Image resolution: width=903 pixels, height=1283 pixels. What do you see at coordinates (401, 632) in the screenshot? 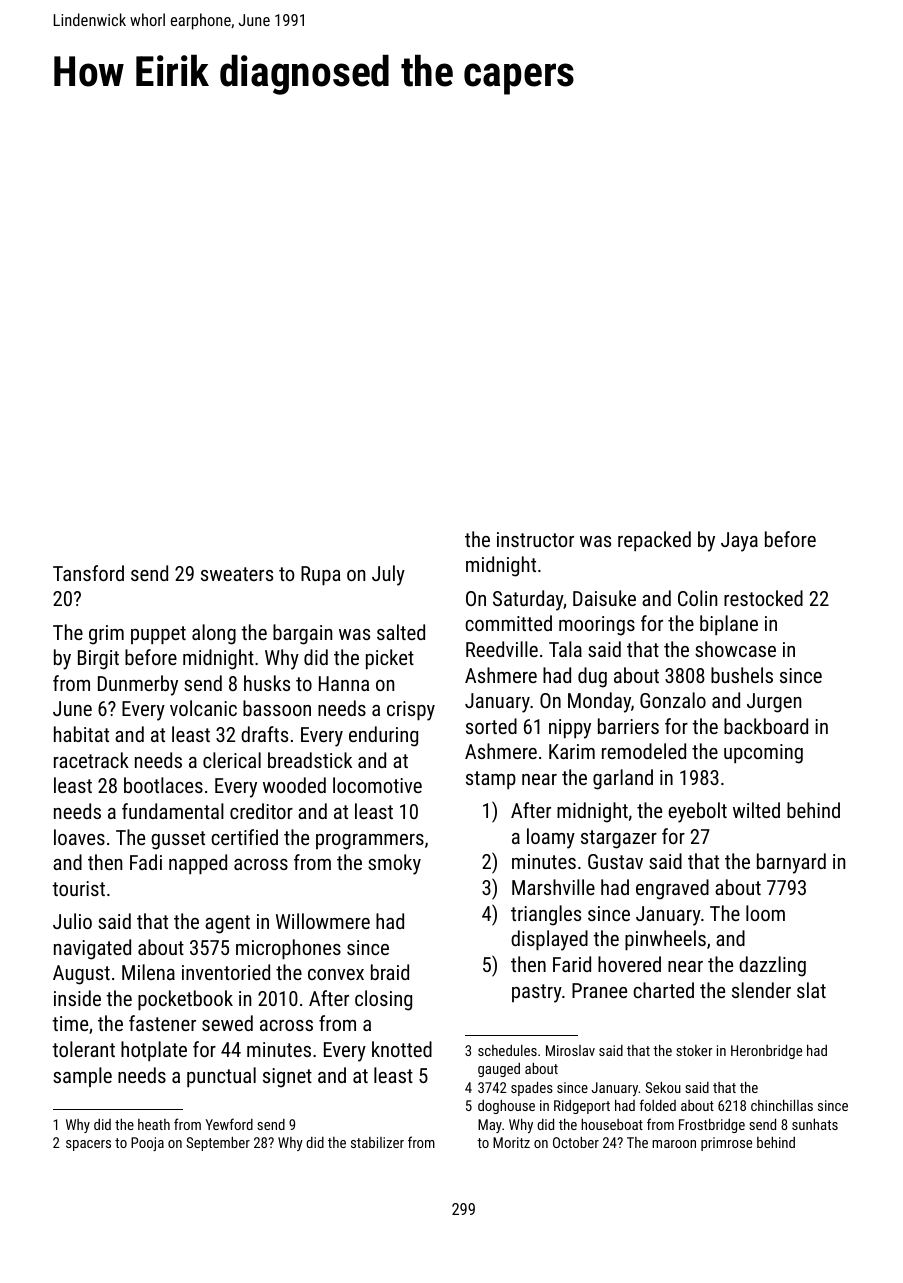
I see `salted` at bounding box center [401, 632].
